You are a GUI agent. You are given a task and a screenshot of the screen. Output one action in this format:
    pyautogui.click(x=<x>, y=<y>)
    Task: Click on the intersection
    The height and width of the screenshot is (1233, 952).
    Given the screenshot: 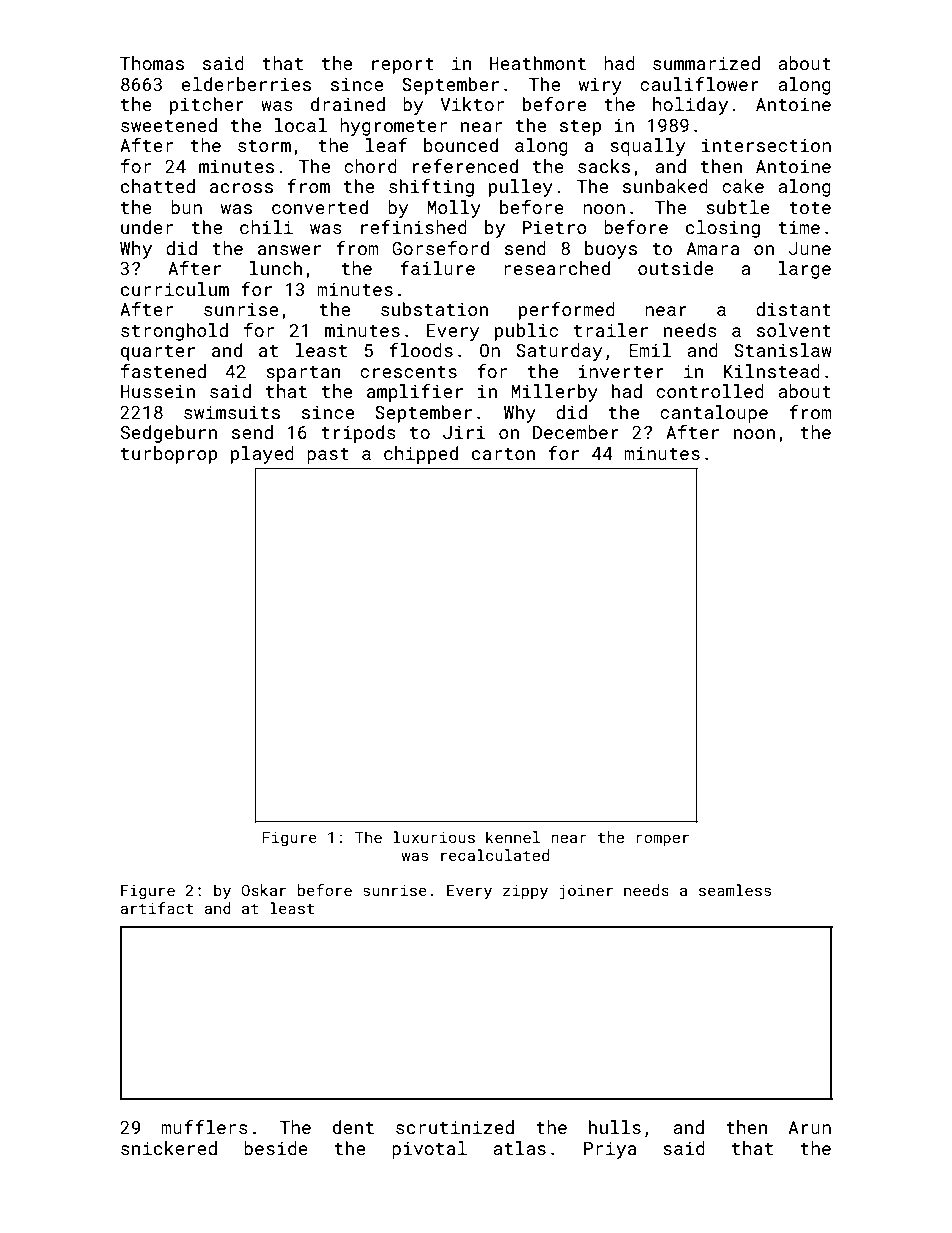 What is the action you would take?
    pyautogui.click(x=766, y=145)
